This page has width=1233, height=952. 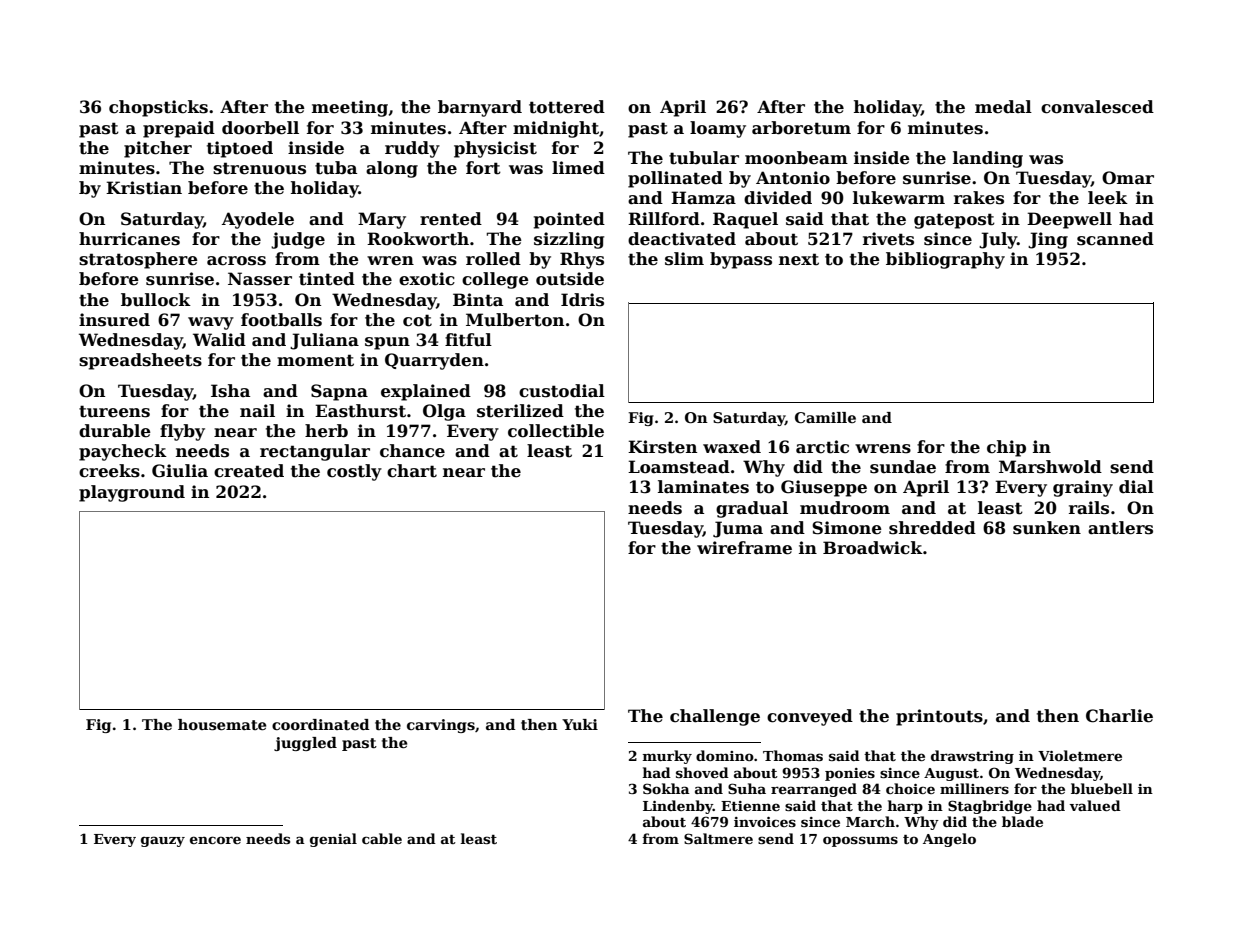 What do you see at coordinates (222, 725) in the page?
I see `housemate` at bounding box center [222, 725].
